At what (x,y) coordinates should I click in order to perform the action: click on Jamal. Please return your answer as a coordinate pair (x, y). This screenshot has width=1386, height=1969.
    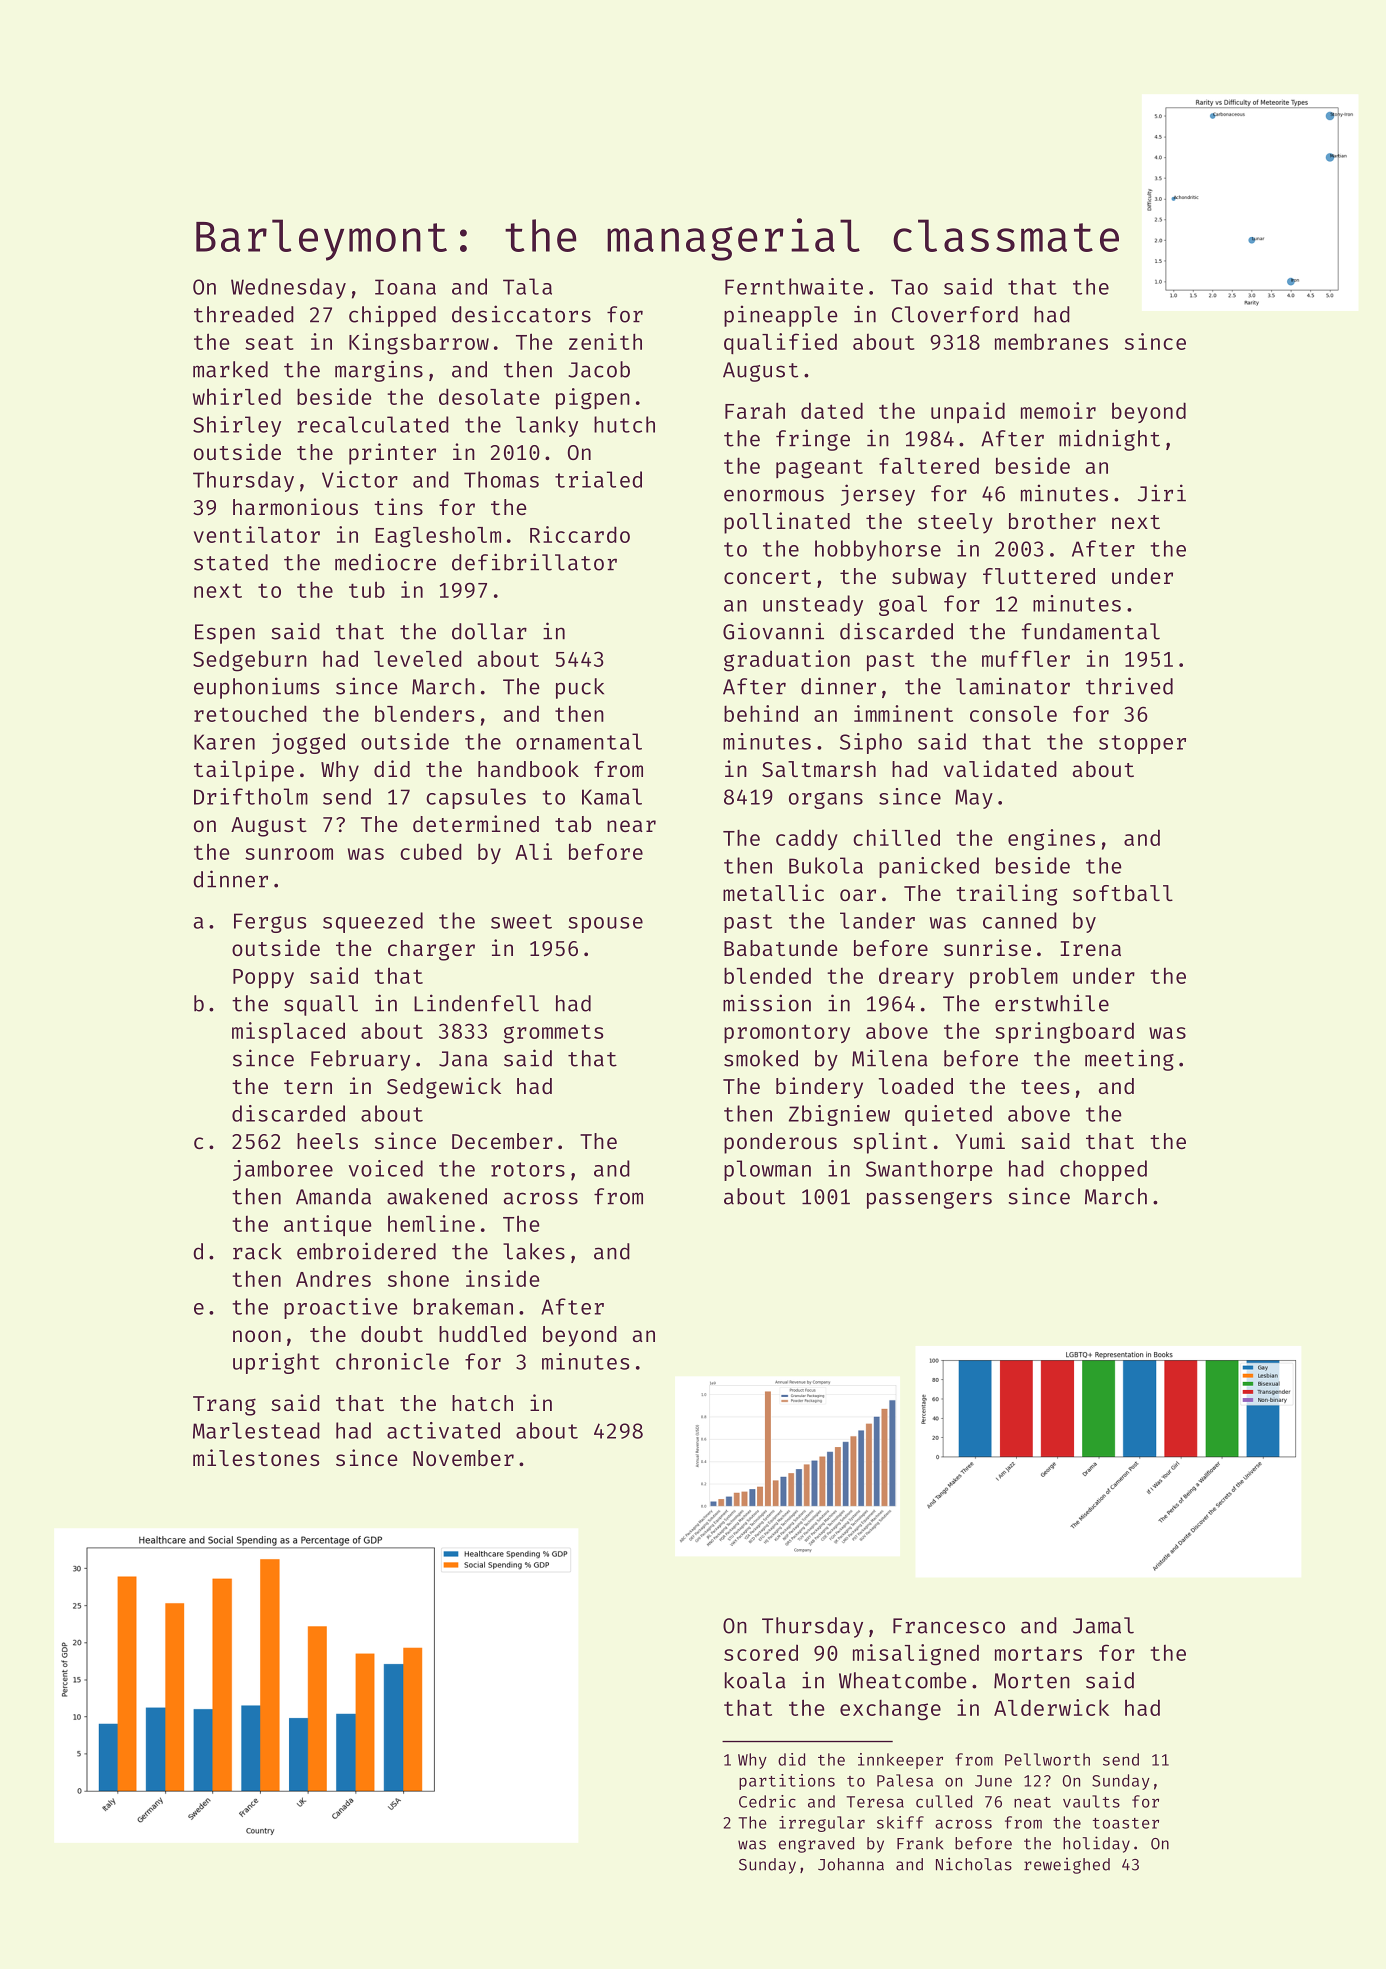
    Looking at the image, I should click on (1103, 1625).
